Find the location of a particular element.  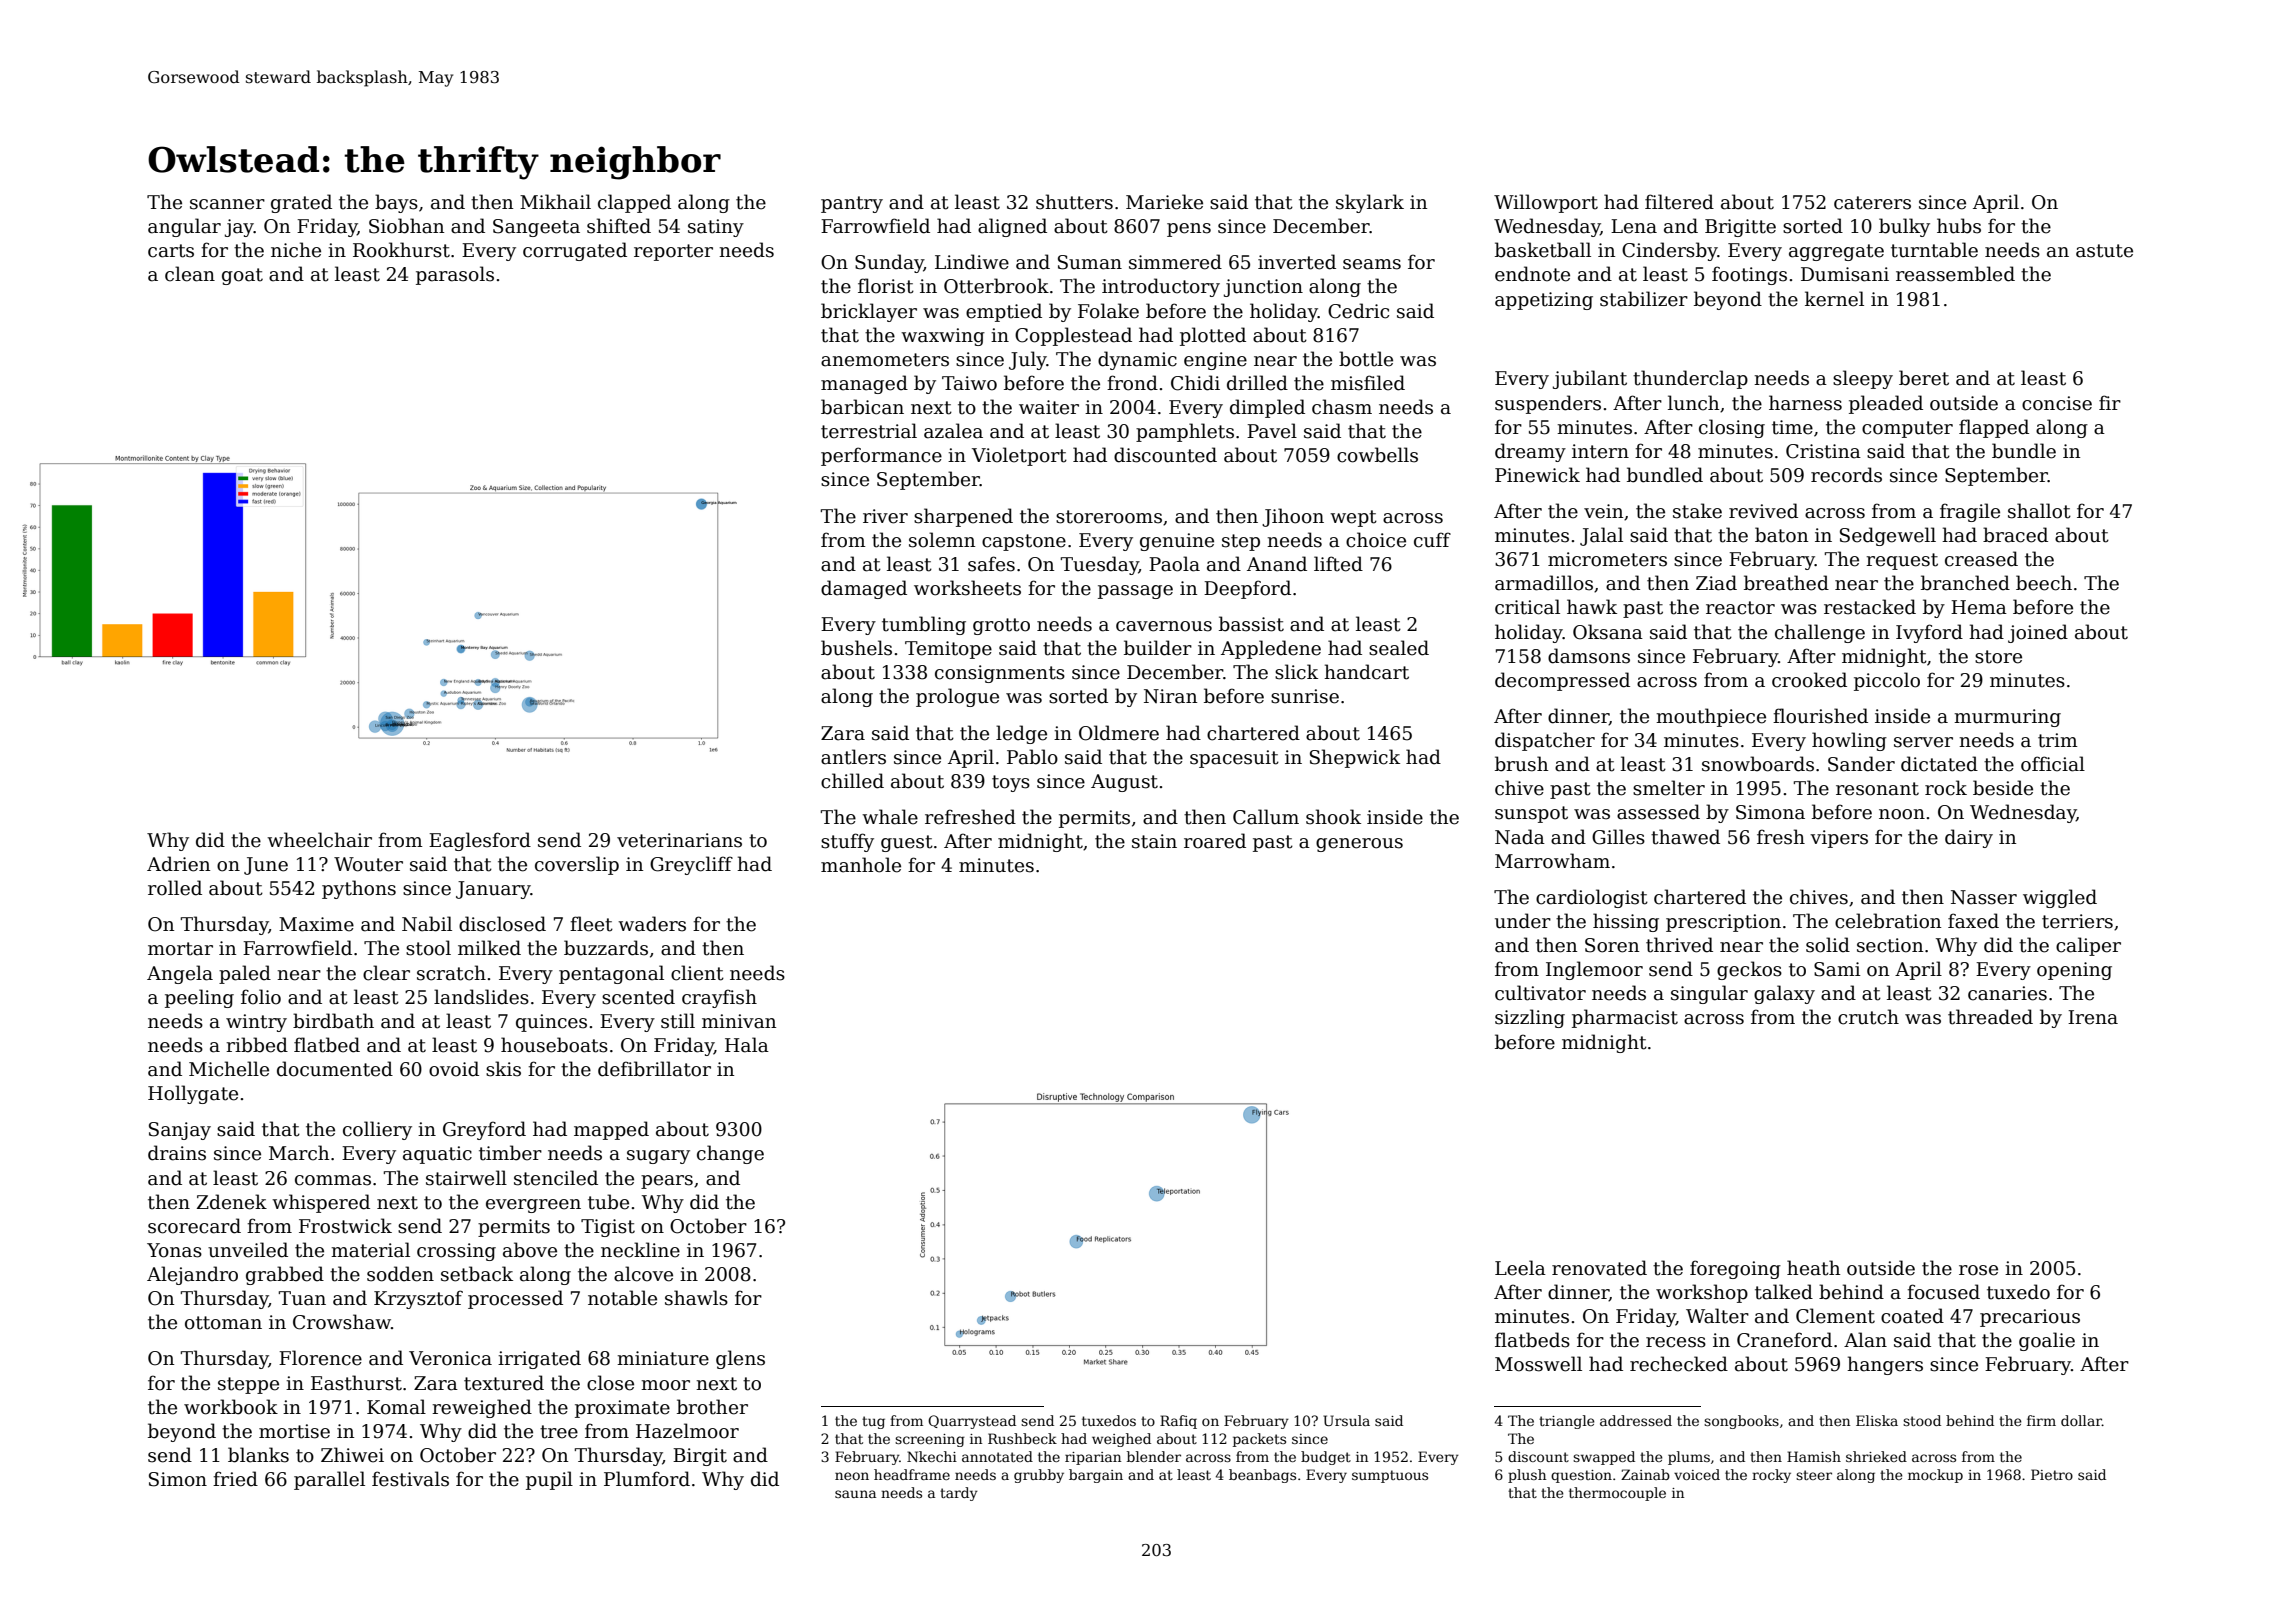

sumptuous is located at coordinates (1390, 1476).
